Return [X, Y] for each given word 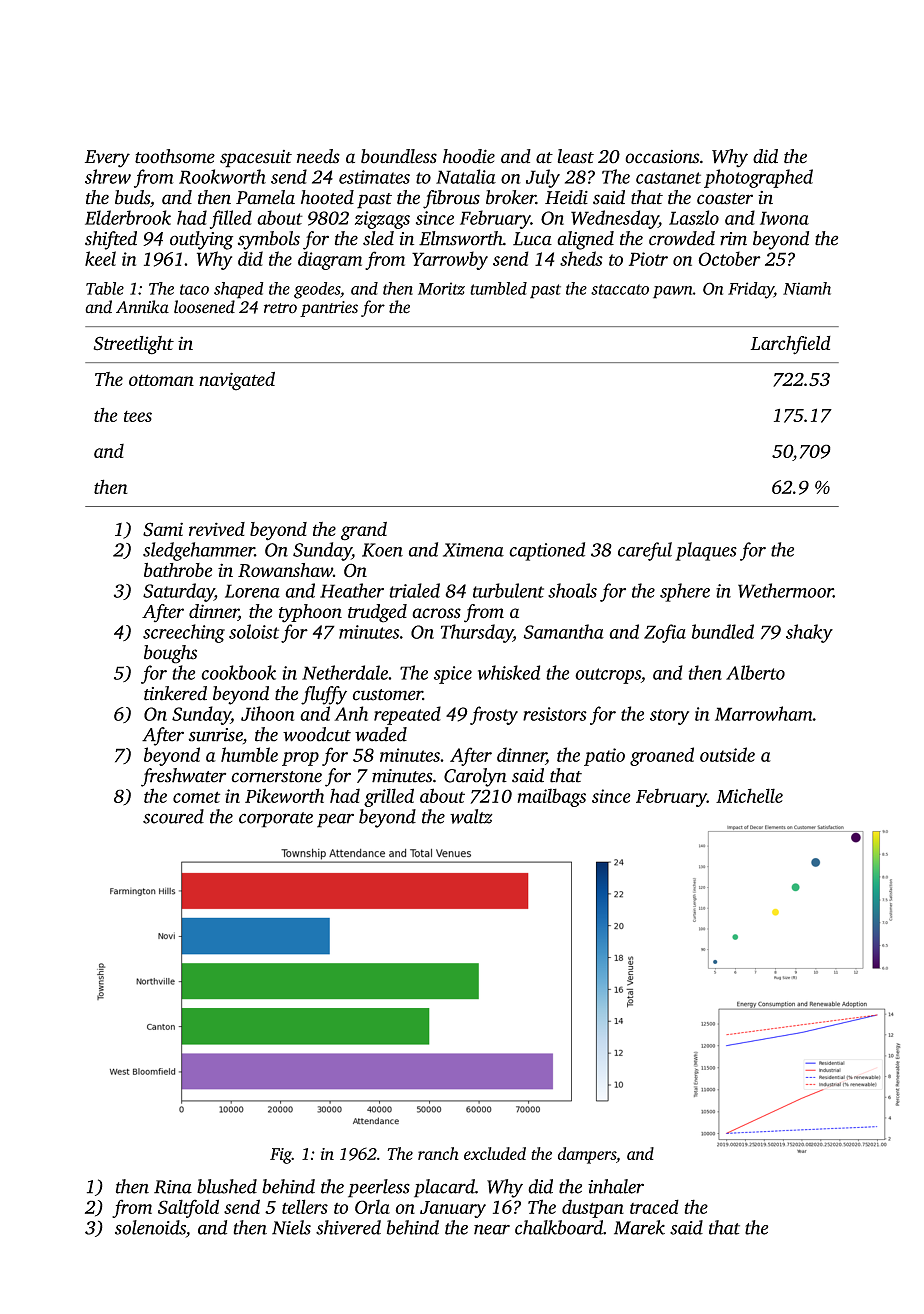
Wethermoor [785, 590]
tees [138, 416]
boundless [399, 156]
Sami [163, 529]
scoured [173, 816]
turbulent [508, 590]
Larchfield [790, 345]
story [669, 717]
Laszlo [694, 217]
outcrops [608, 676]
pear [335, 820]
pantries [329, 309]
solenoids [150, 1227]
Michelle [749, 795]
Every [107, 159]
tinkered [175, 693]
